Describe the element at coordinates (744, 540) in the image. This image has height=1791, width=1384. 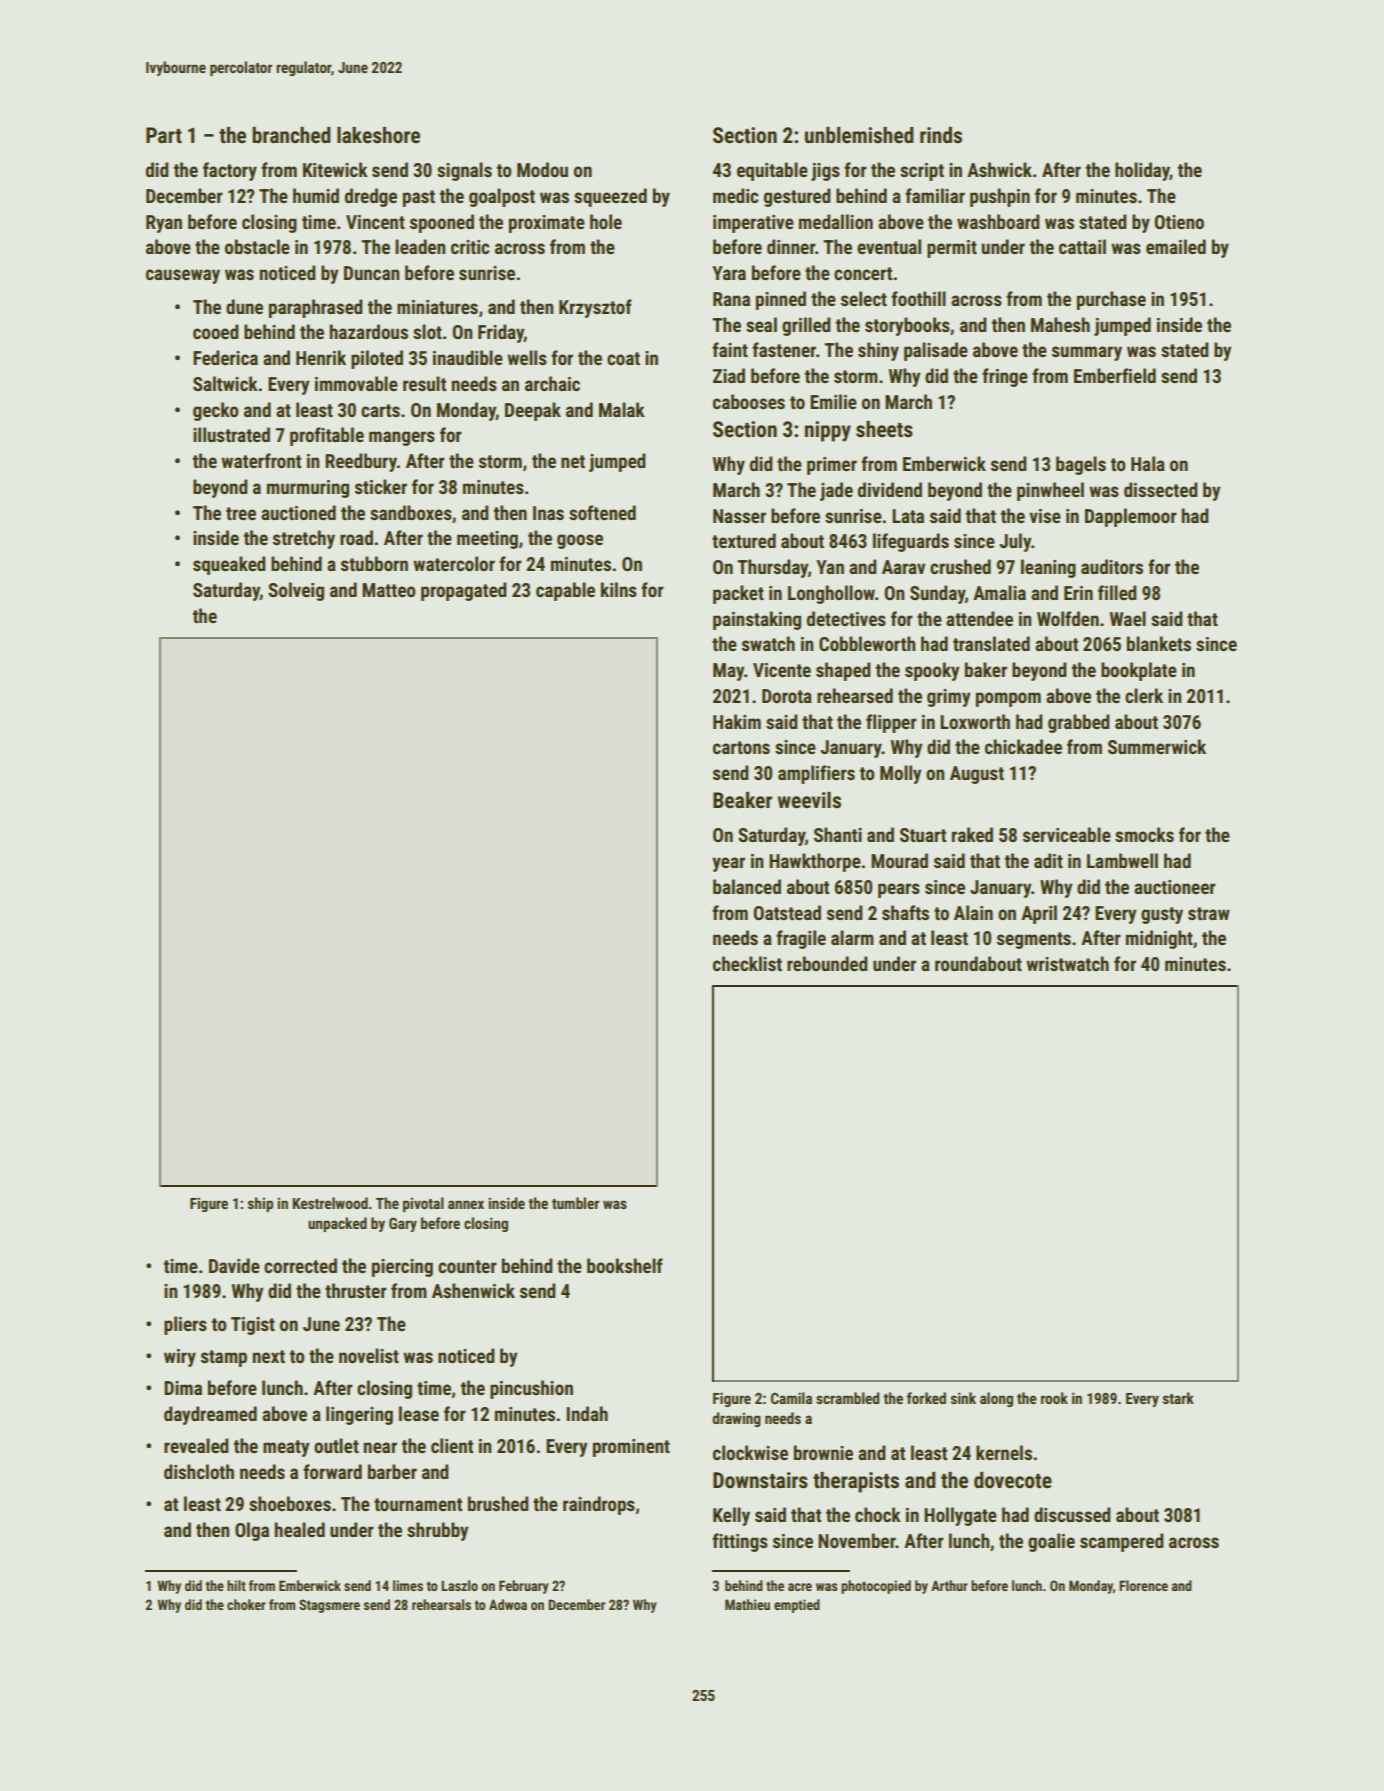
I see `textured` at that location.
